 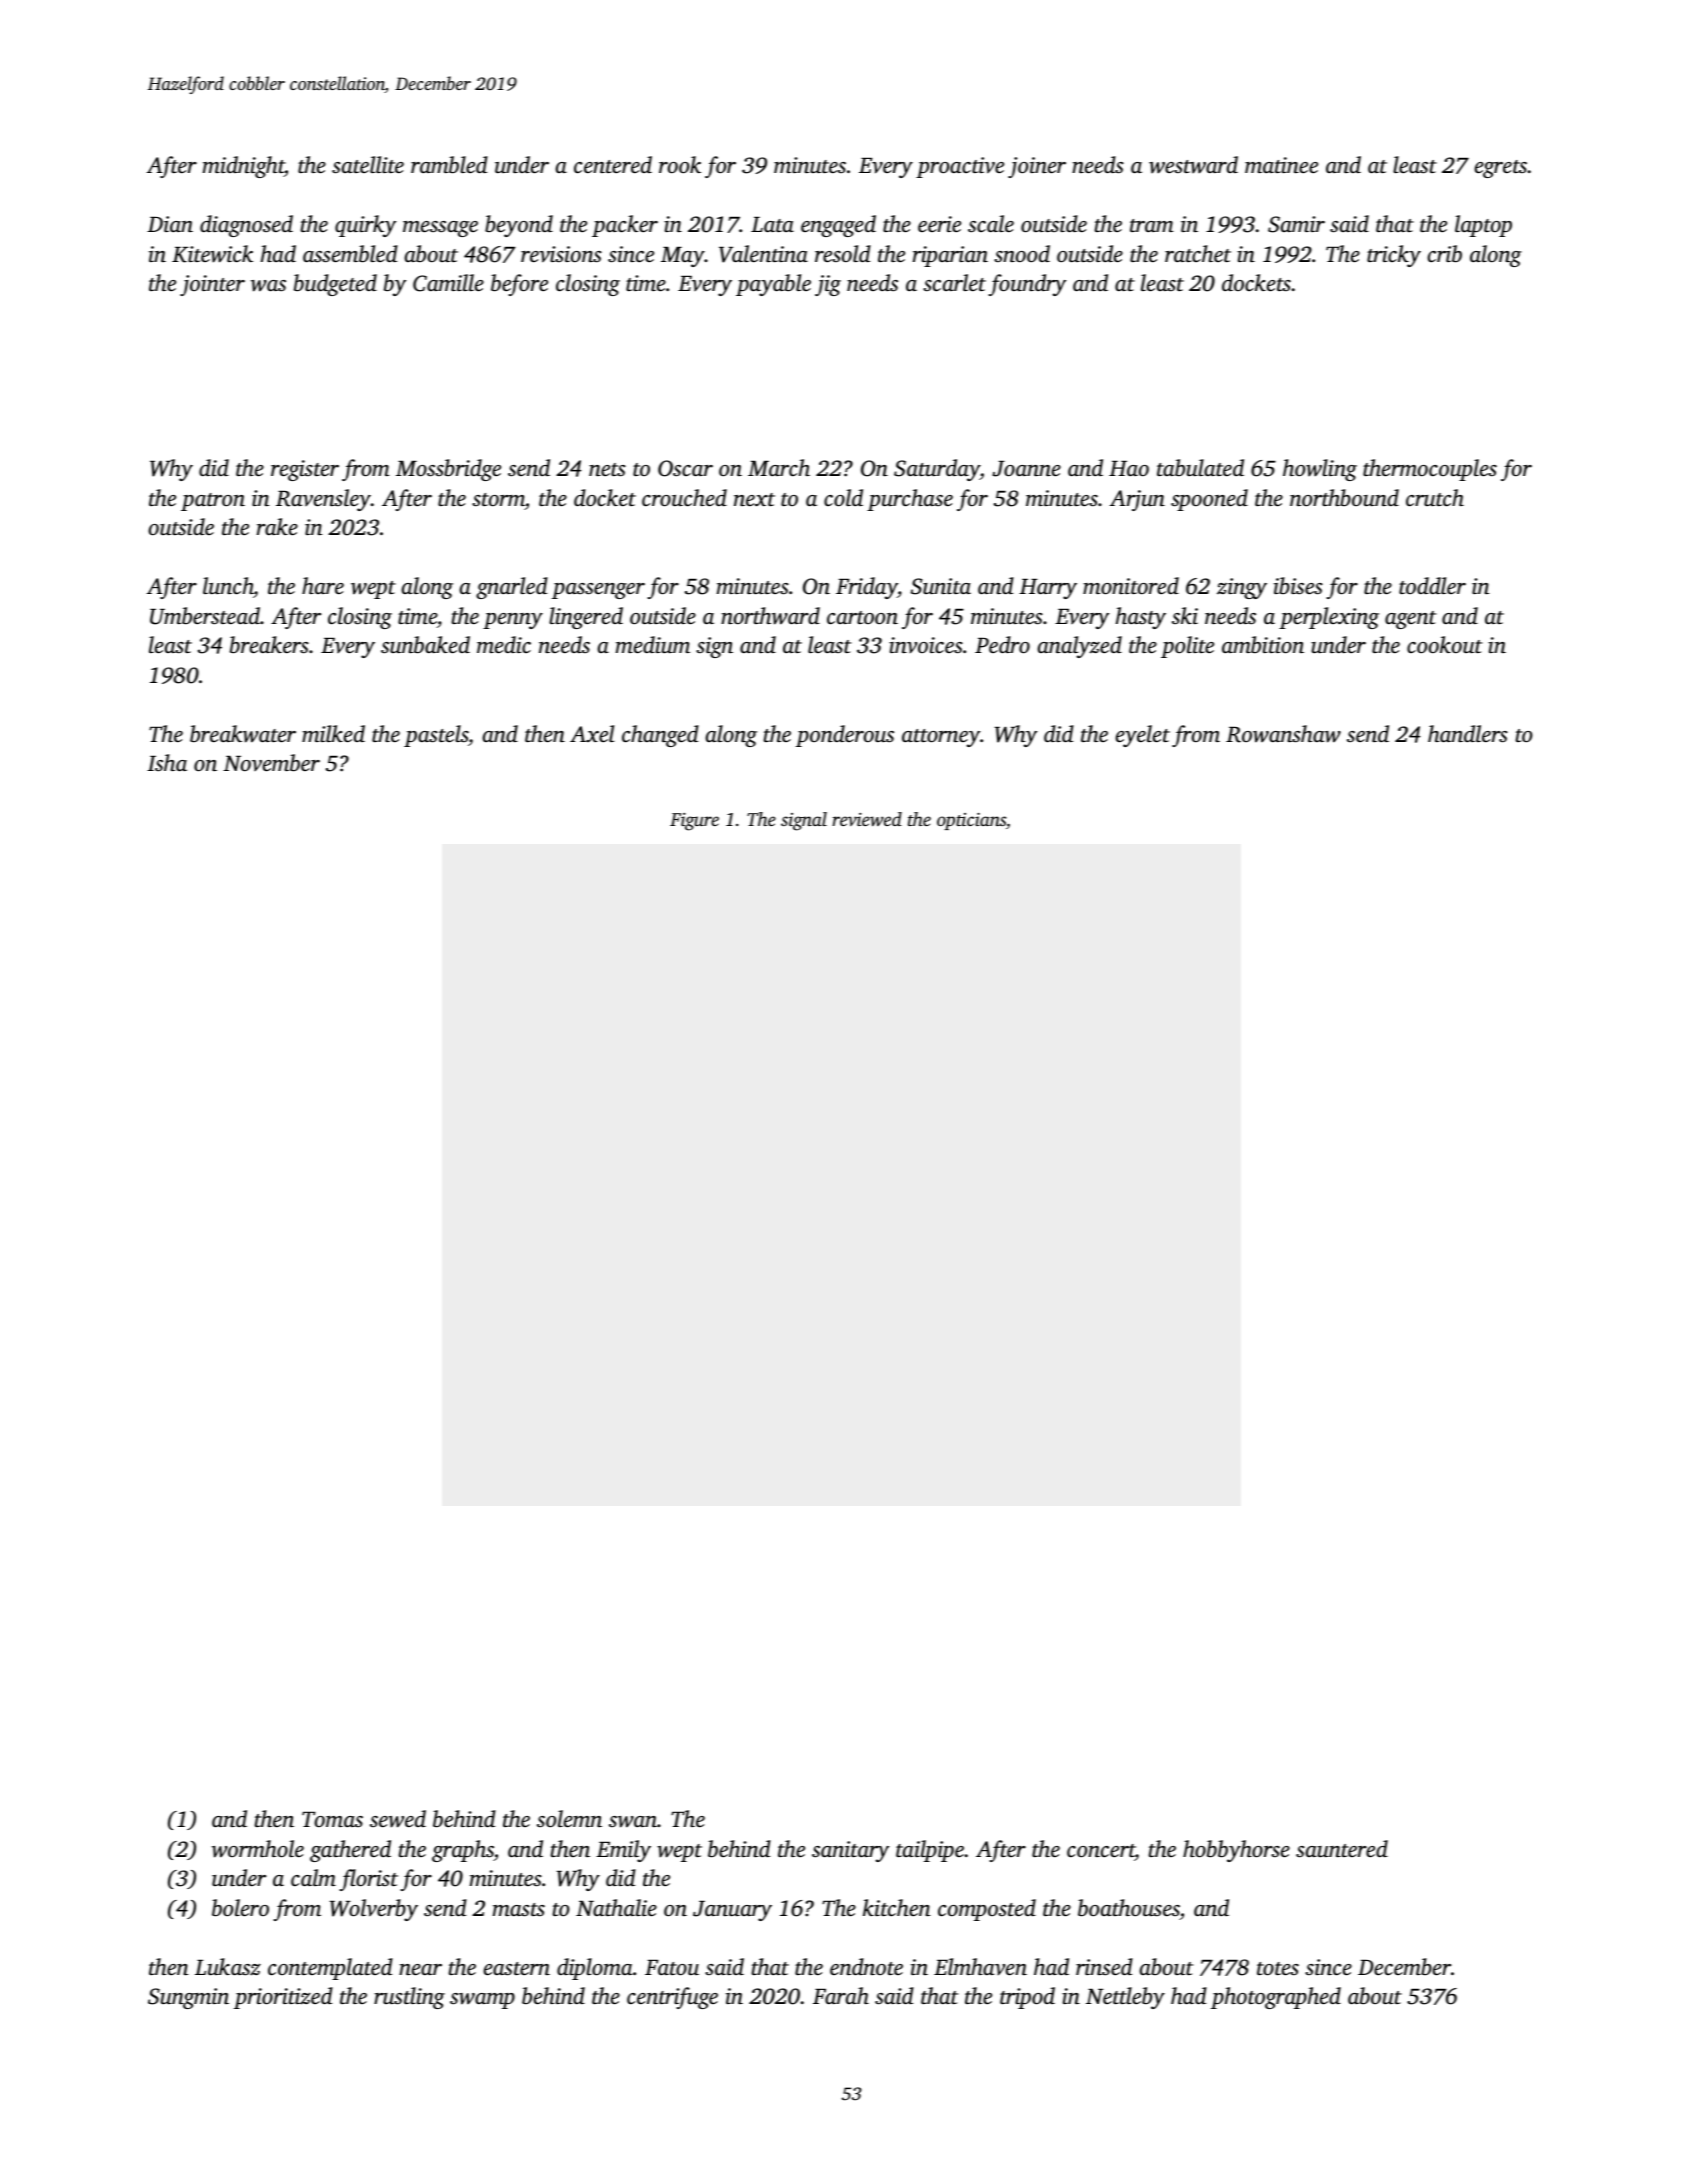 I want to click on sauntered, so click(x=1342, y=1849).
